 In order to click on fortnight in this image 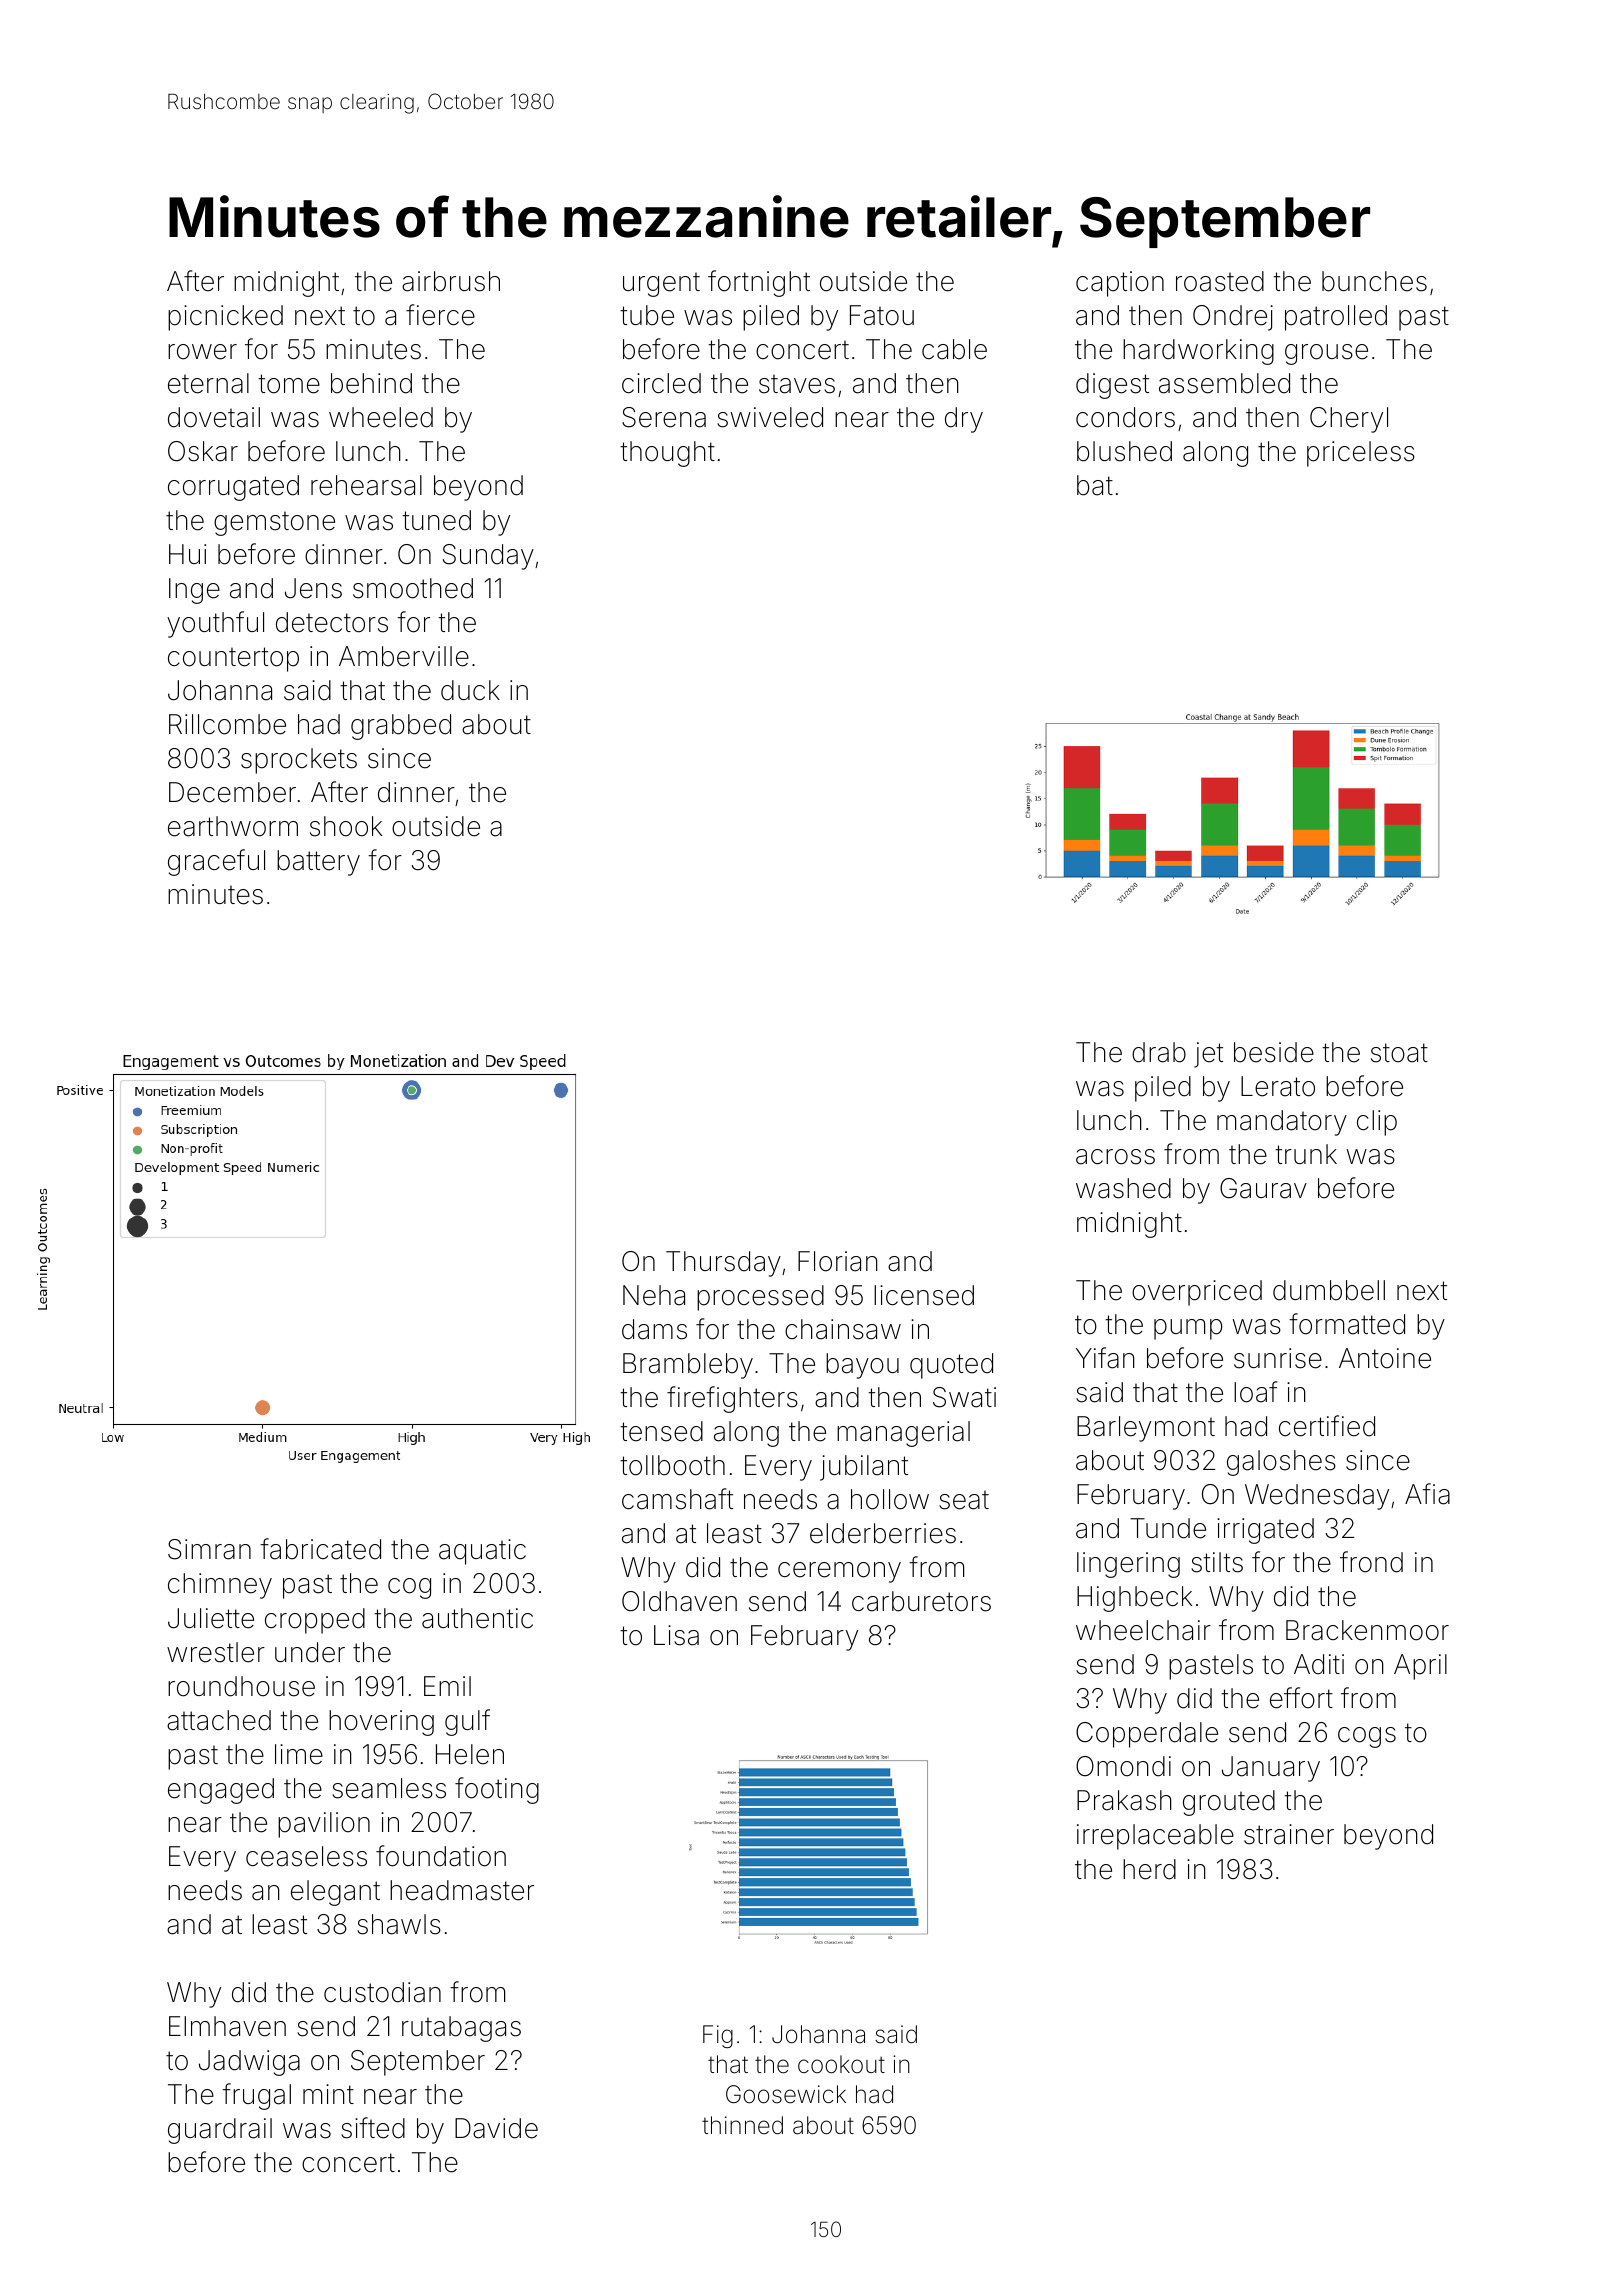, I will do `click(759, 283)`.
